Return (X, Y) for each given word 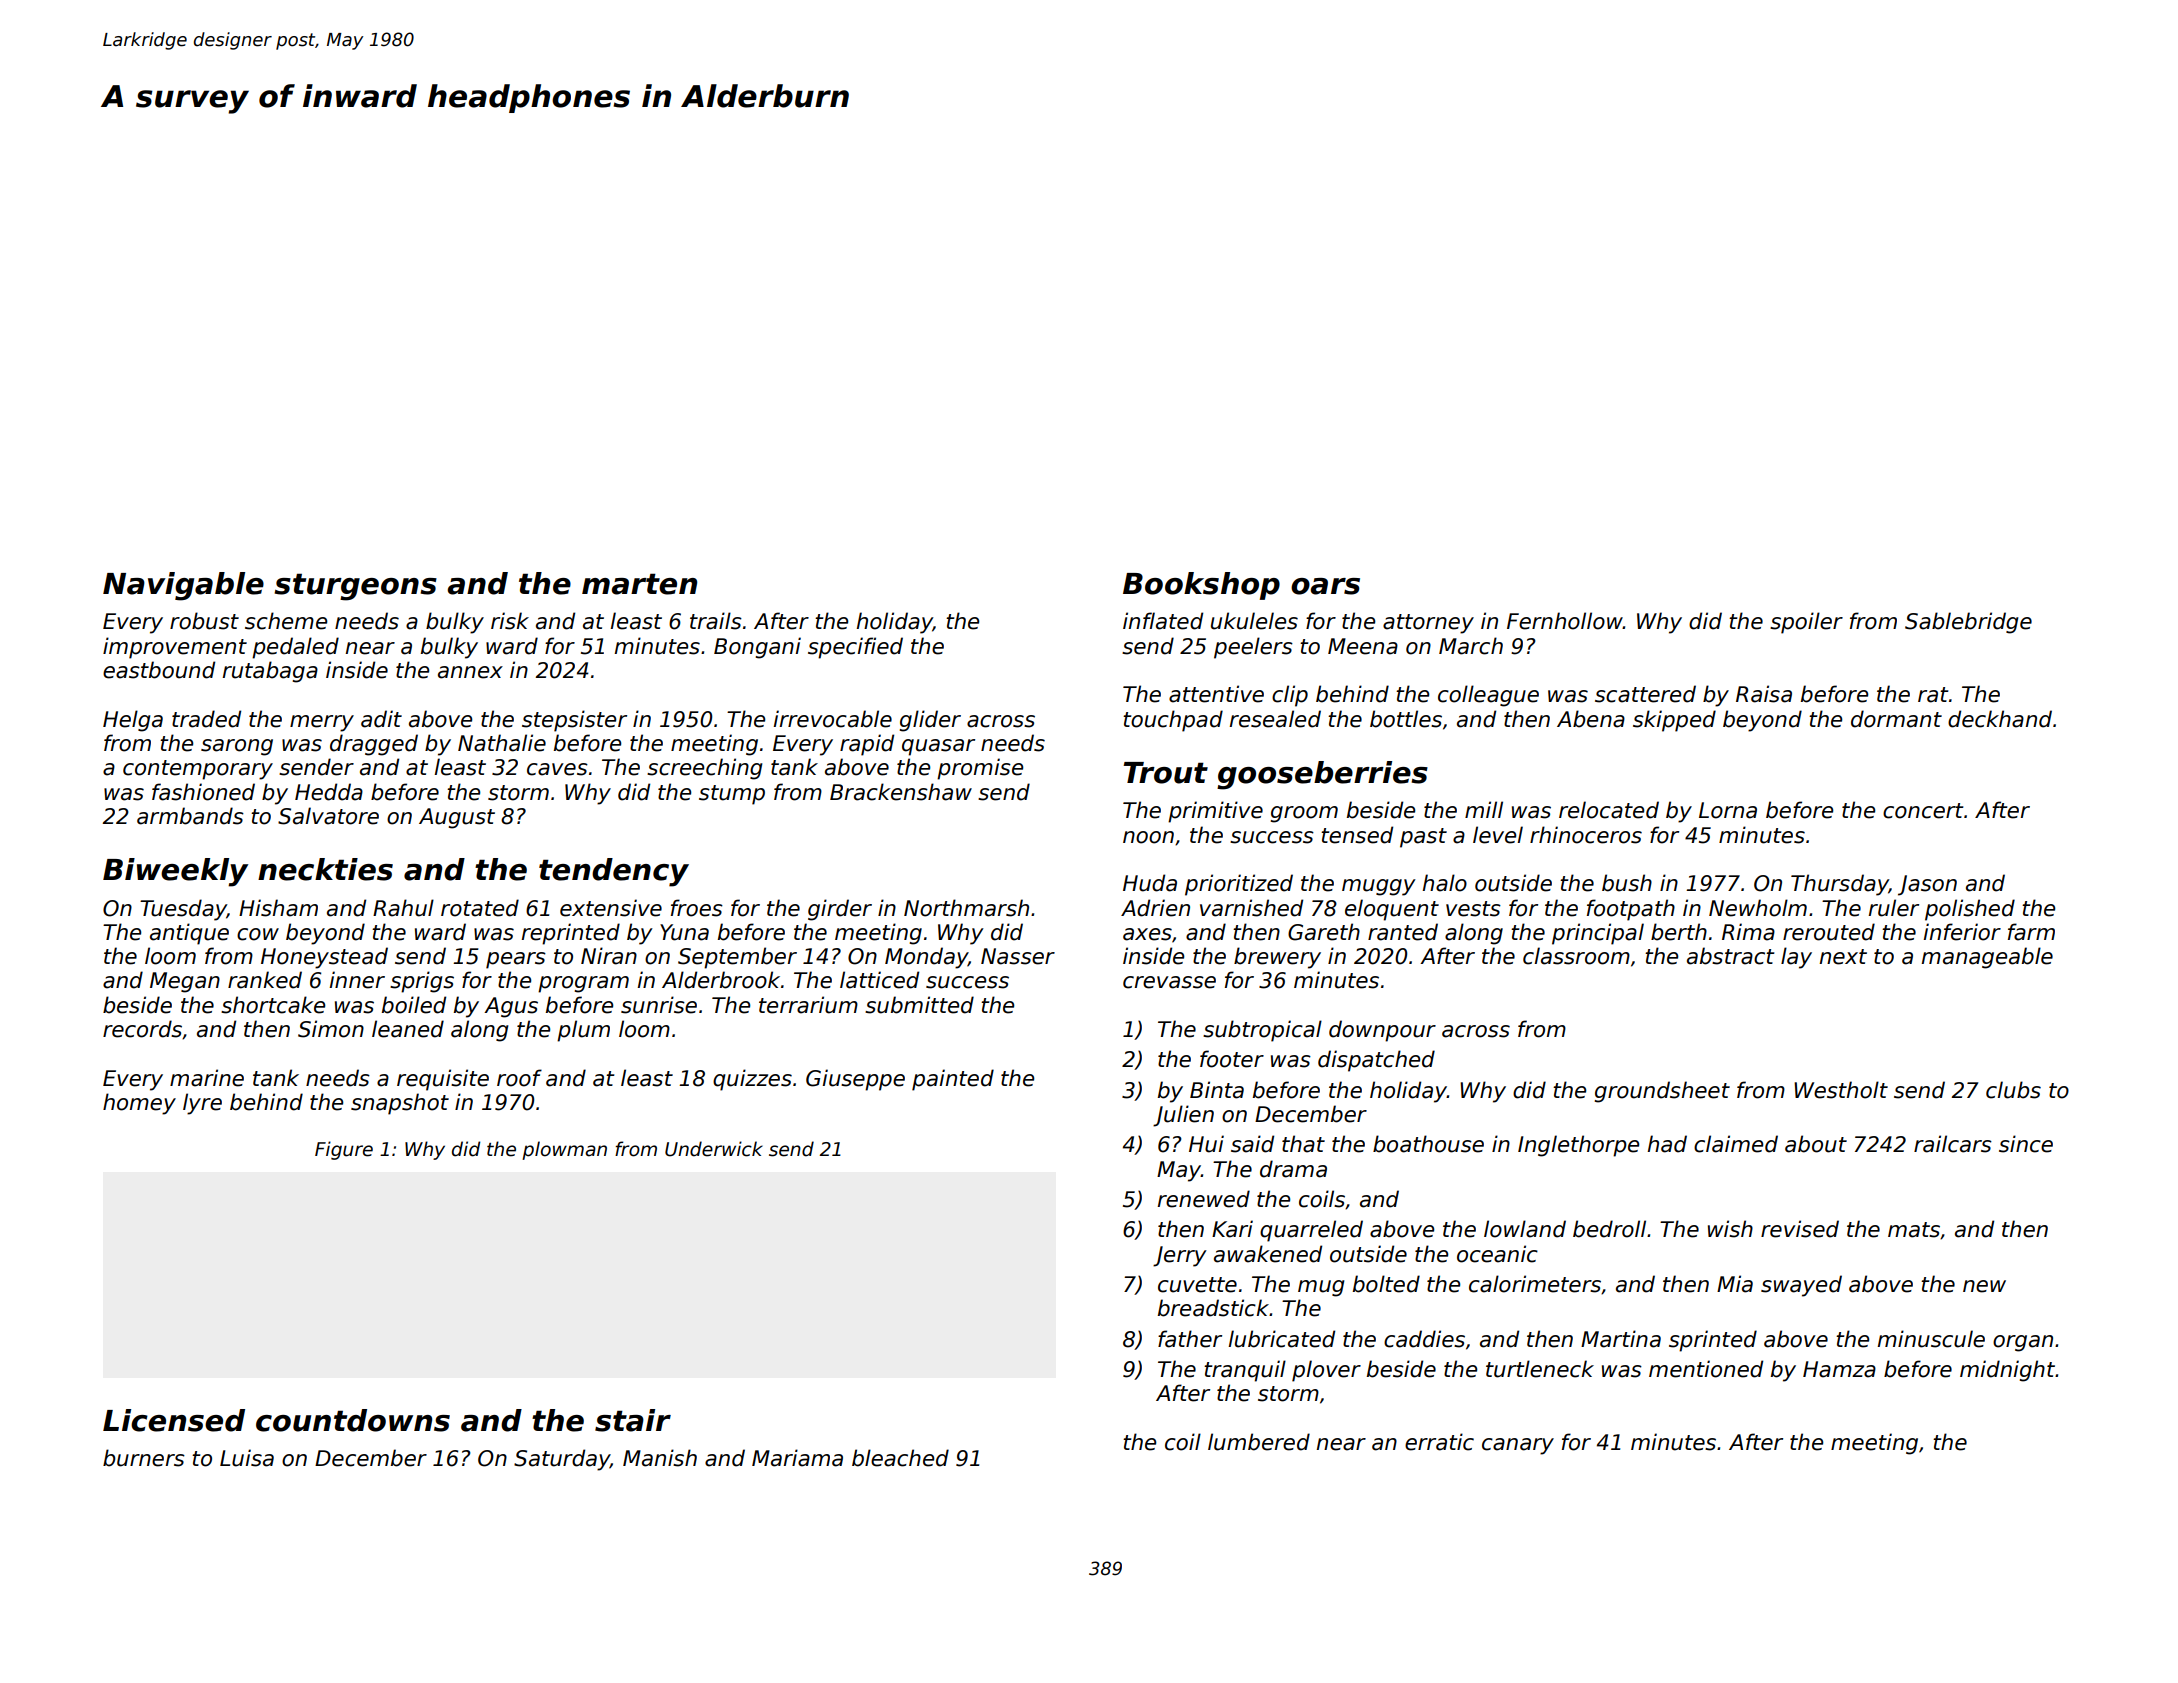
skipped (1674, 721)
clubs (2013, 1090)
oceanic (1497, 1254)
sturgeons (355, 587)
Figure (344, 1150)
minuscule (1931, 1339)
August (457, 818)
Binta (1217, 1090)
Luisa (247, 1458)
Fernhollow (1565, 621)
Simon (331, 1029)
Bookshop (1201, 586)
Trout (1165, 773)
